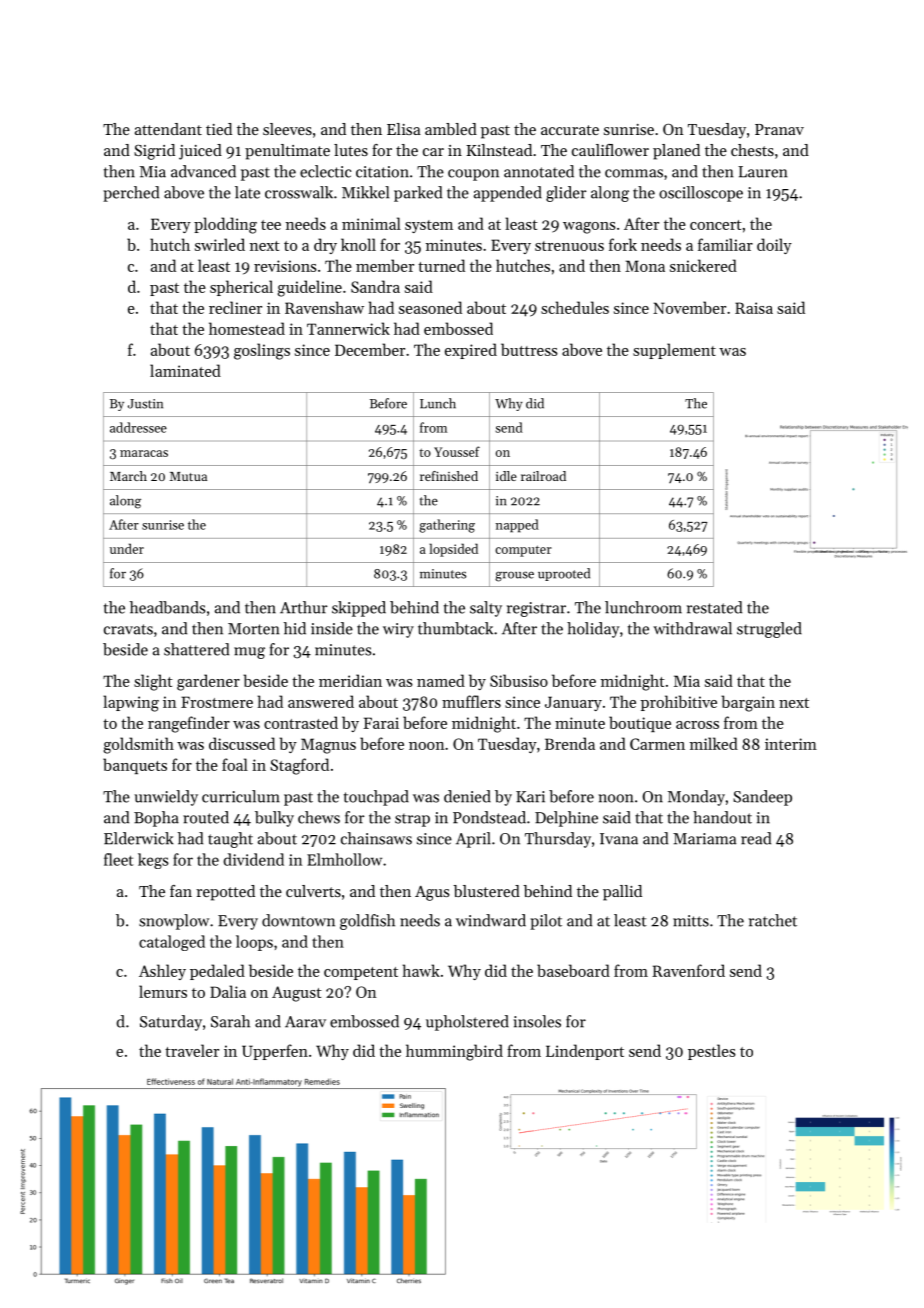 The width and height of the page is (924, 1308). What do you see at coordinates (517, 526) in the page?
I see `napped` at bounding box center [517, 526].
